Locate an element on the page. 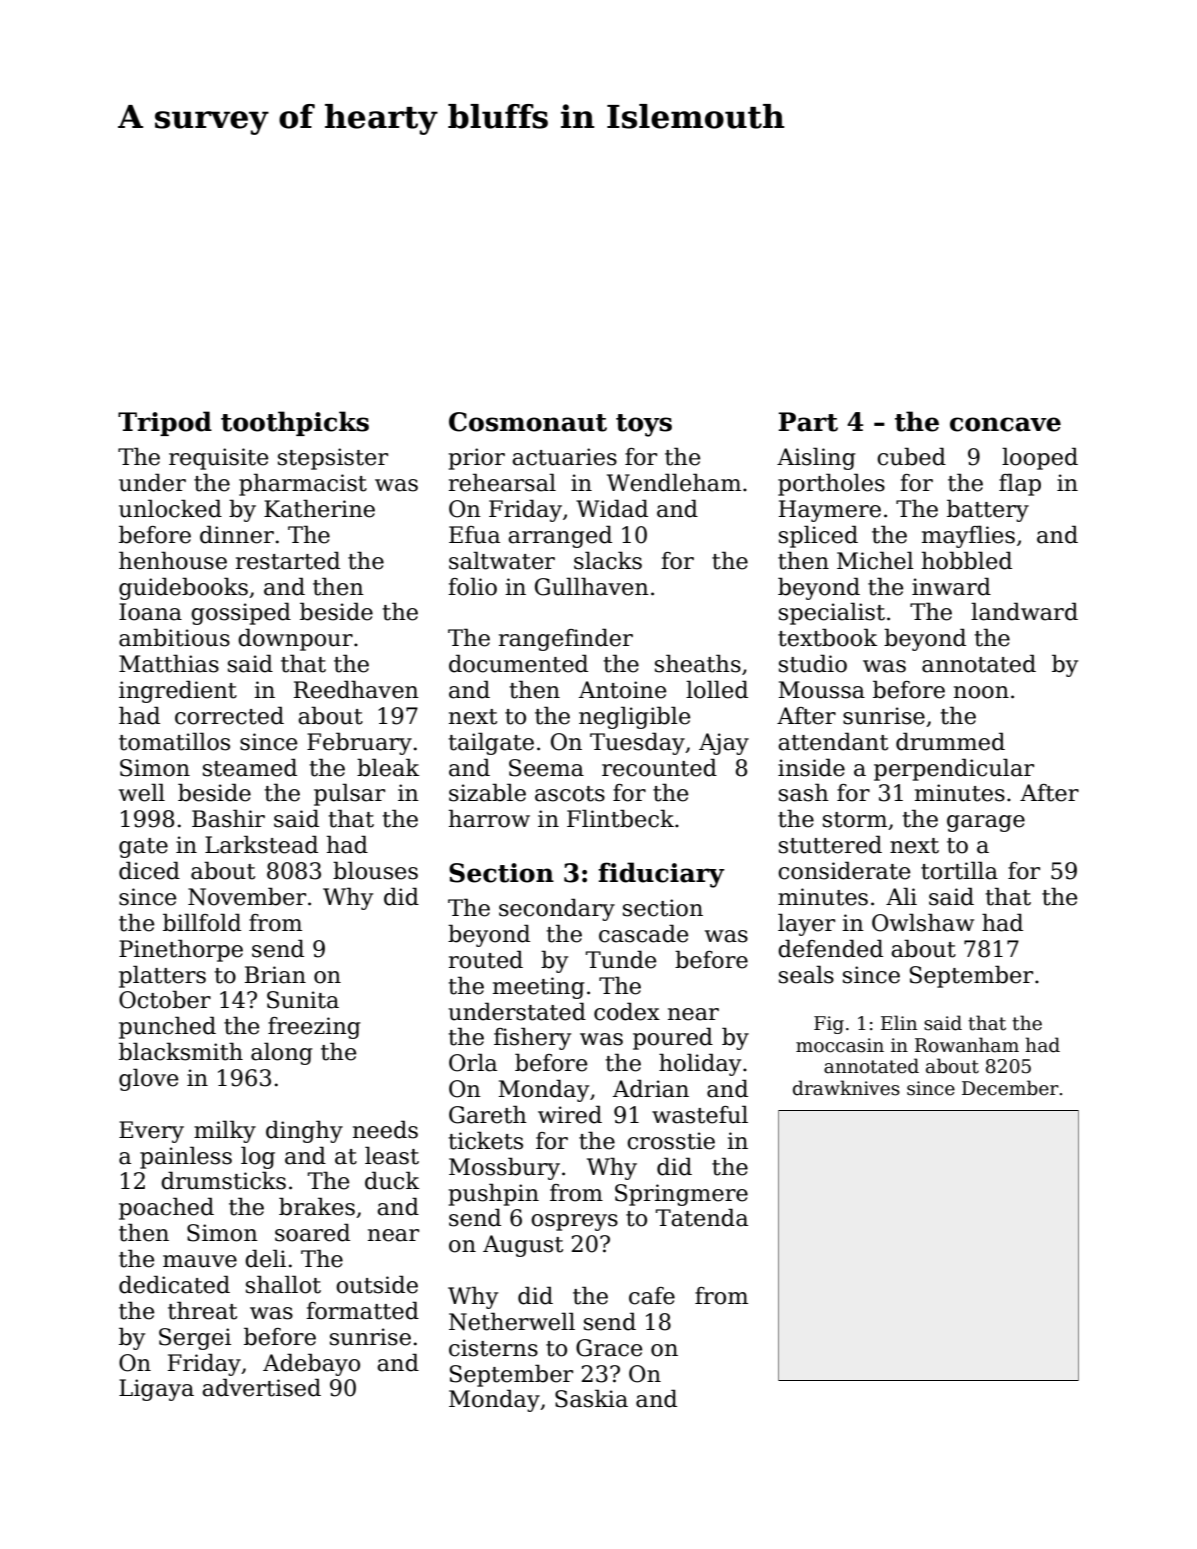 The image size is (1197, 1549). along is located at coordinates (282, 1053).
